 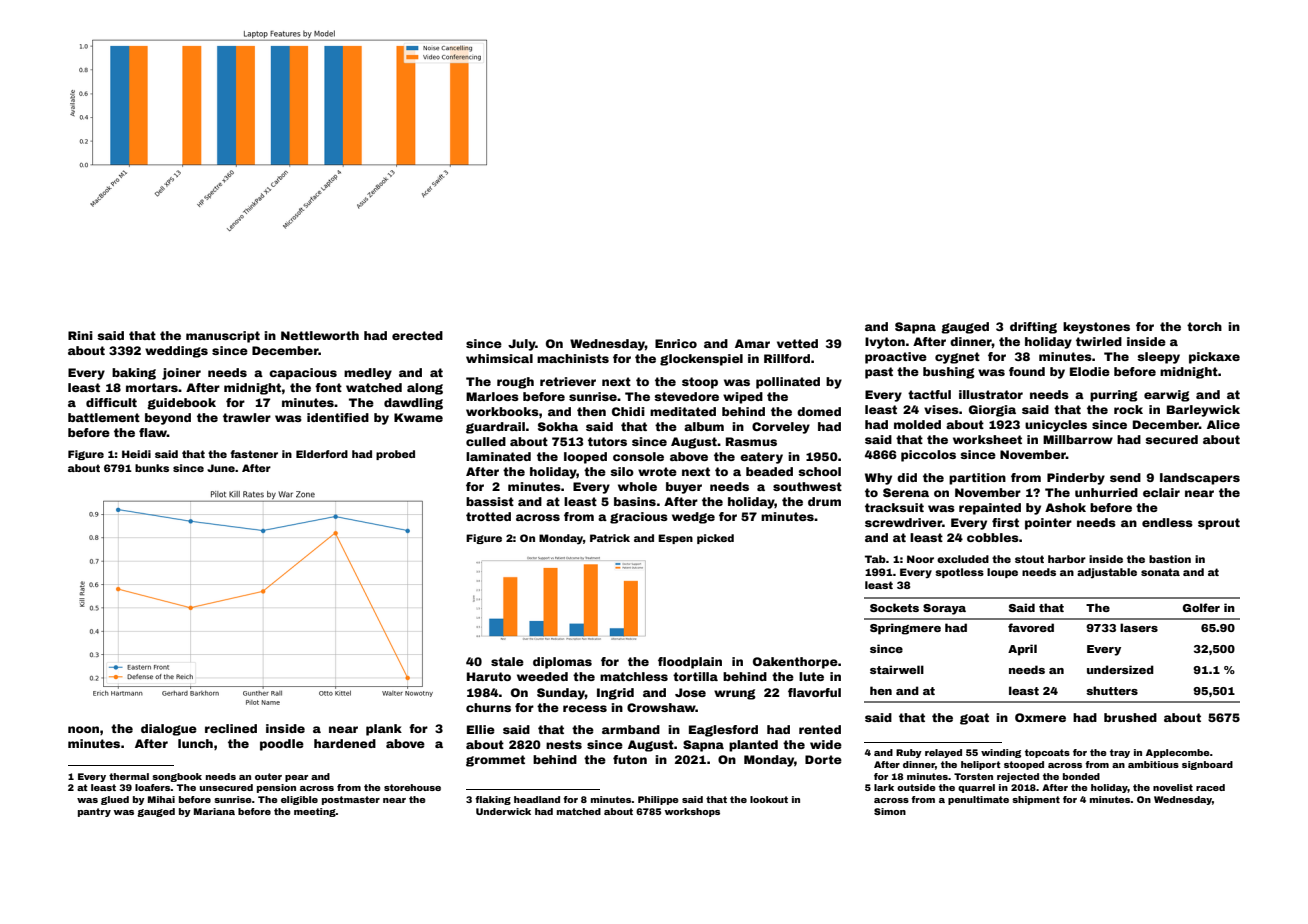 What do you see at coordinates (488, 516) in the page?
I see `trotted` at bounding box center [488, 516].
